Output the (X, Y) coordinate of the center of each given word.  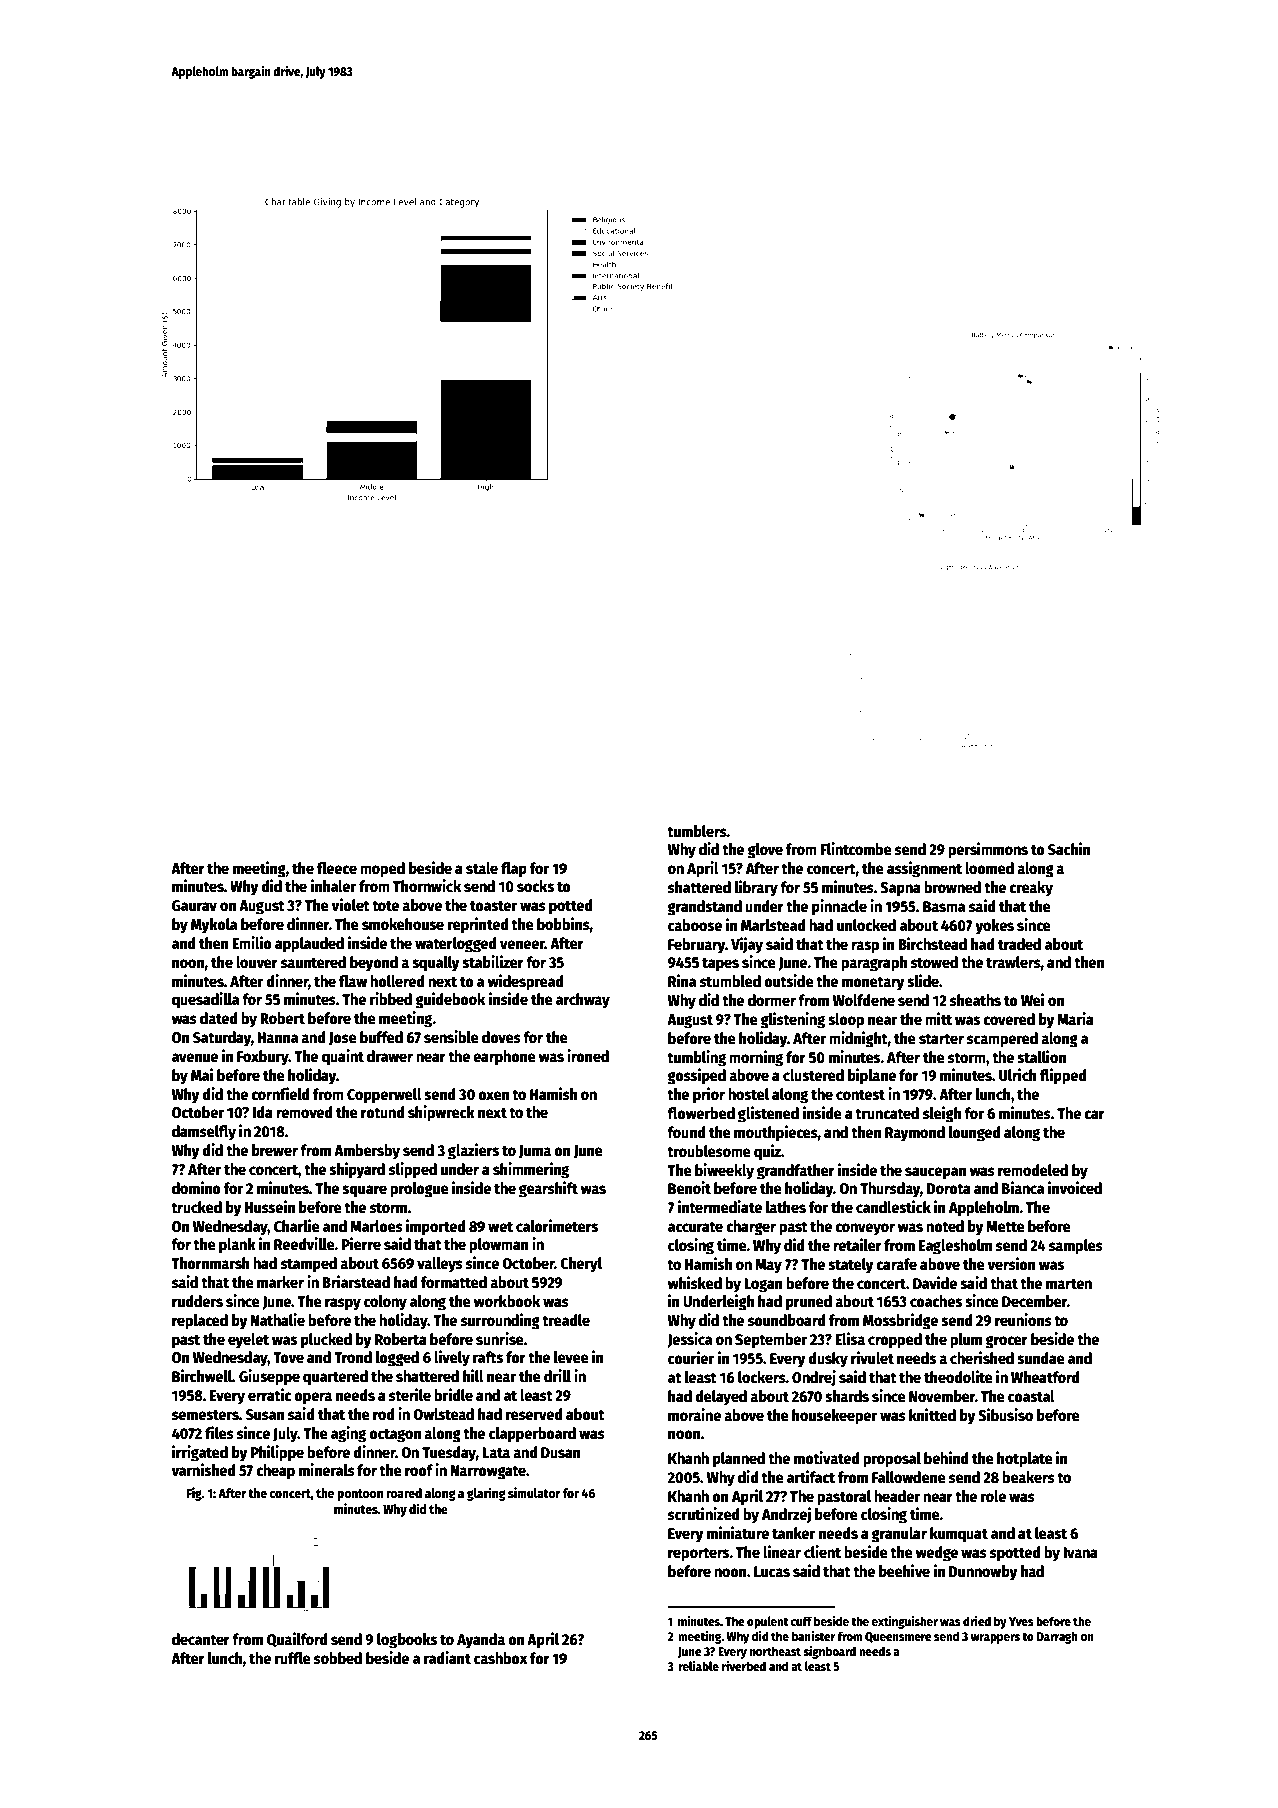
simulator (534, 1492)
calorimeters (557, 1226)
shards (847, 1396)
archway (583, 1001)
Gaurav (194, 906)
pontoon (360, 1495)
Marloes (376, 1226)
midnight (858, 1039)
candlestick (893, 1207)
